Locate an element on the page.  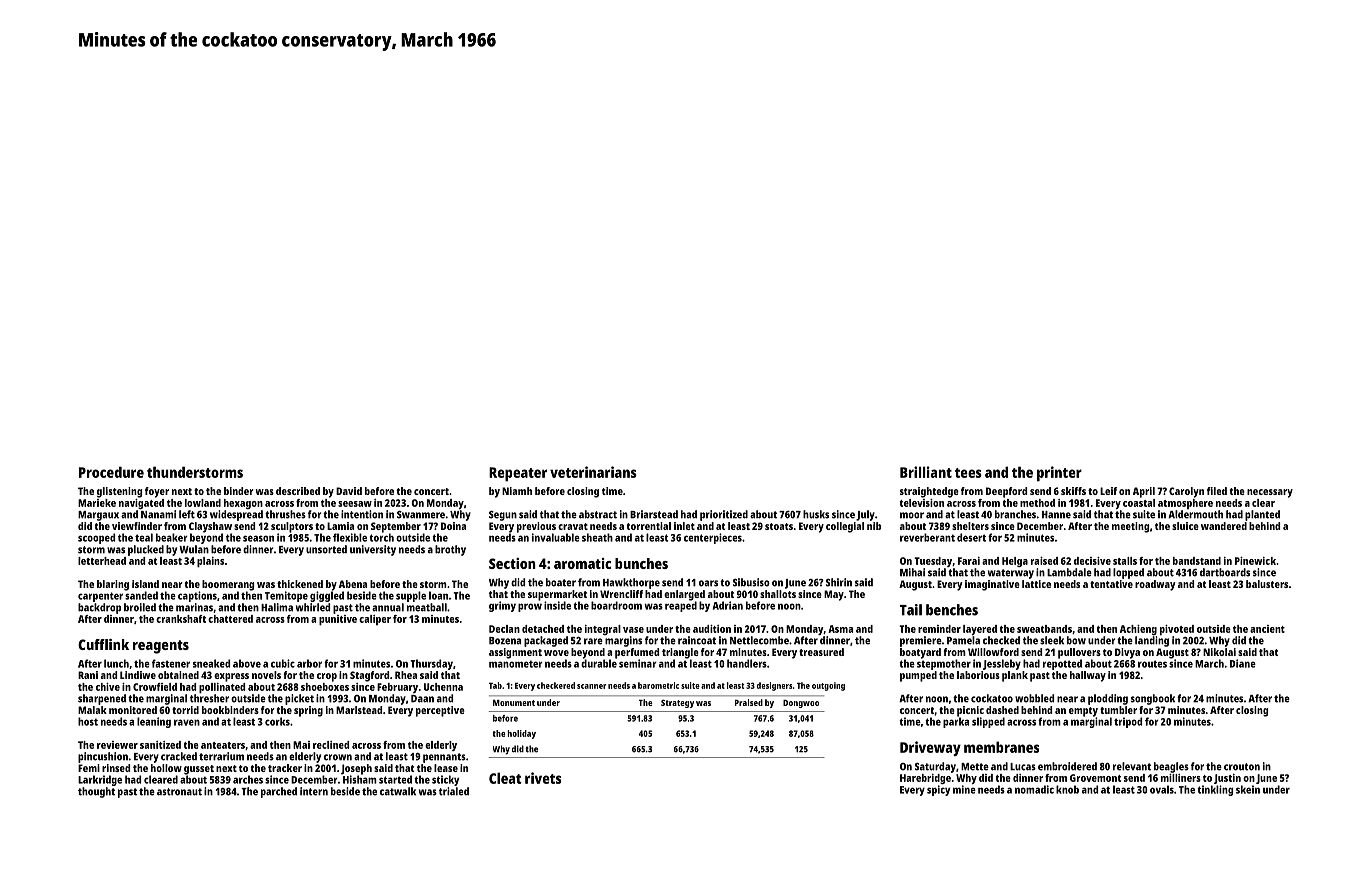
Joseph is located at coordinates (356, 769).
